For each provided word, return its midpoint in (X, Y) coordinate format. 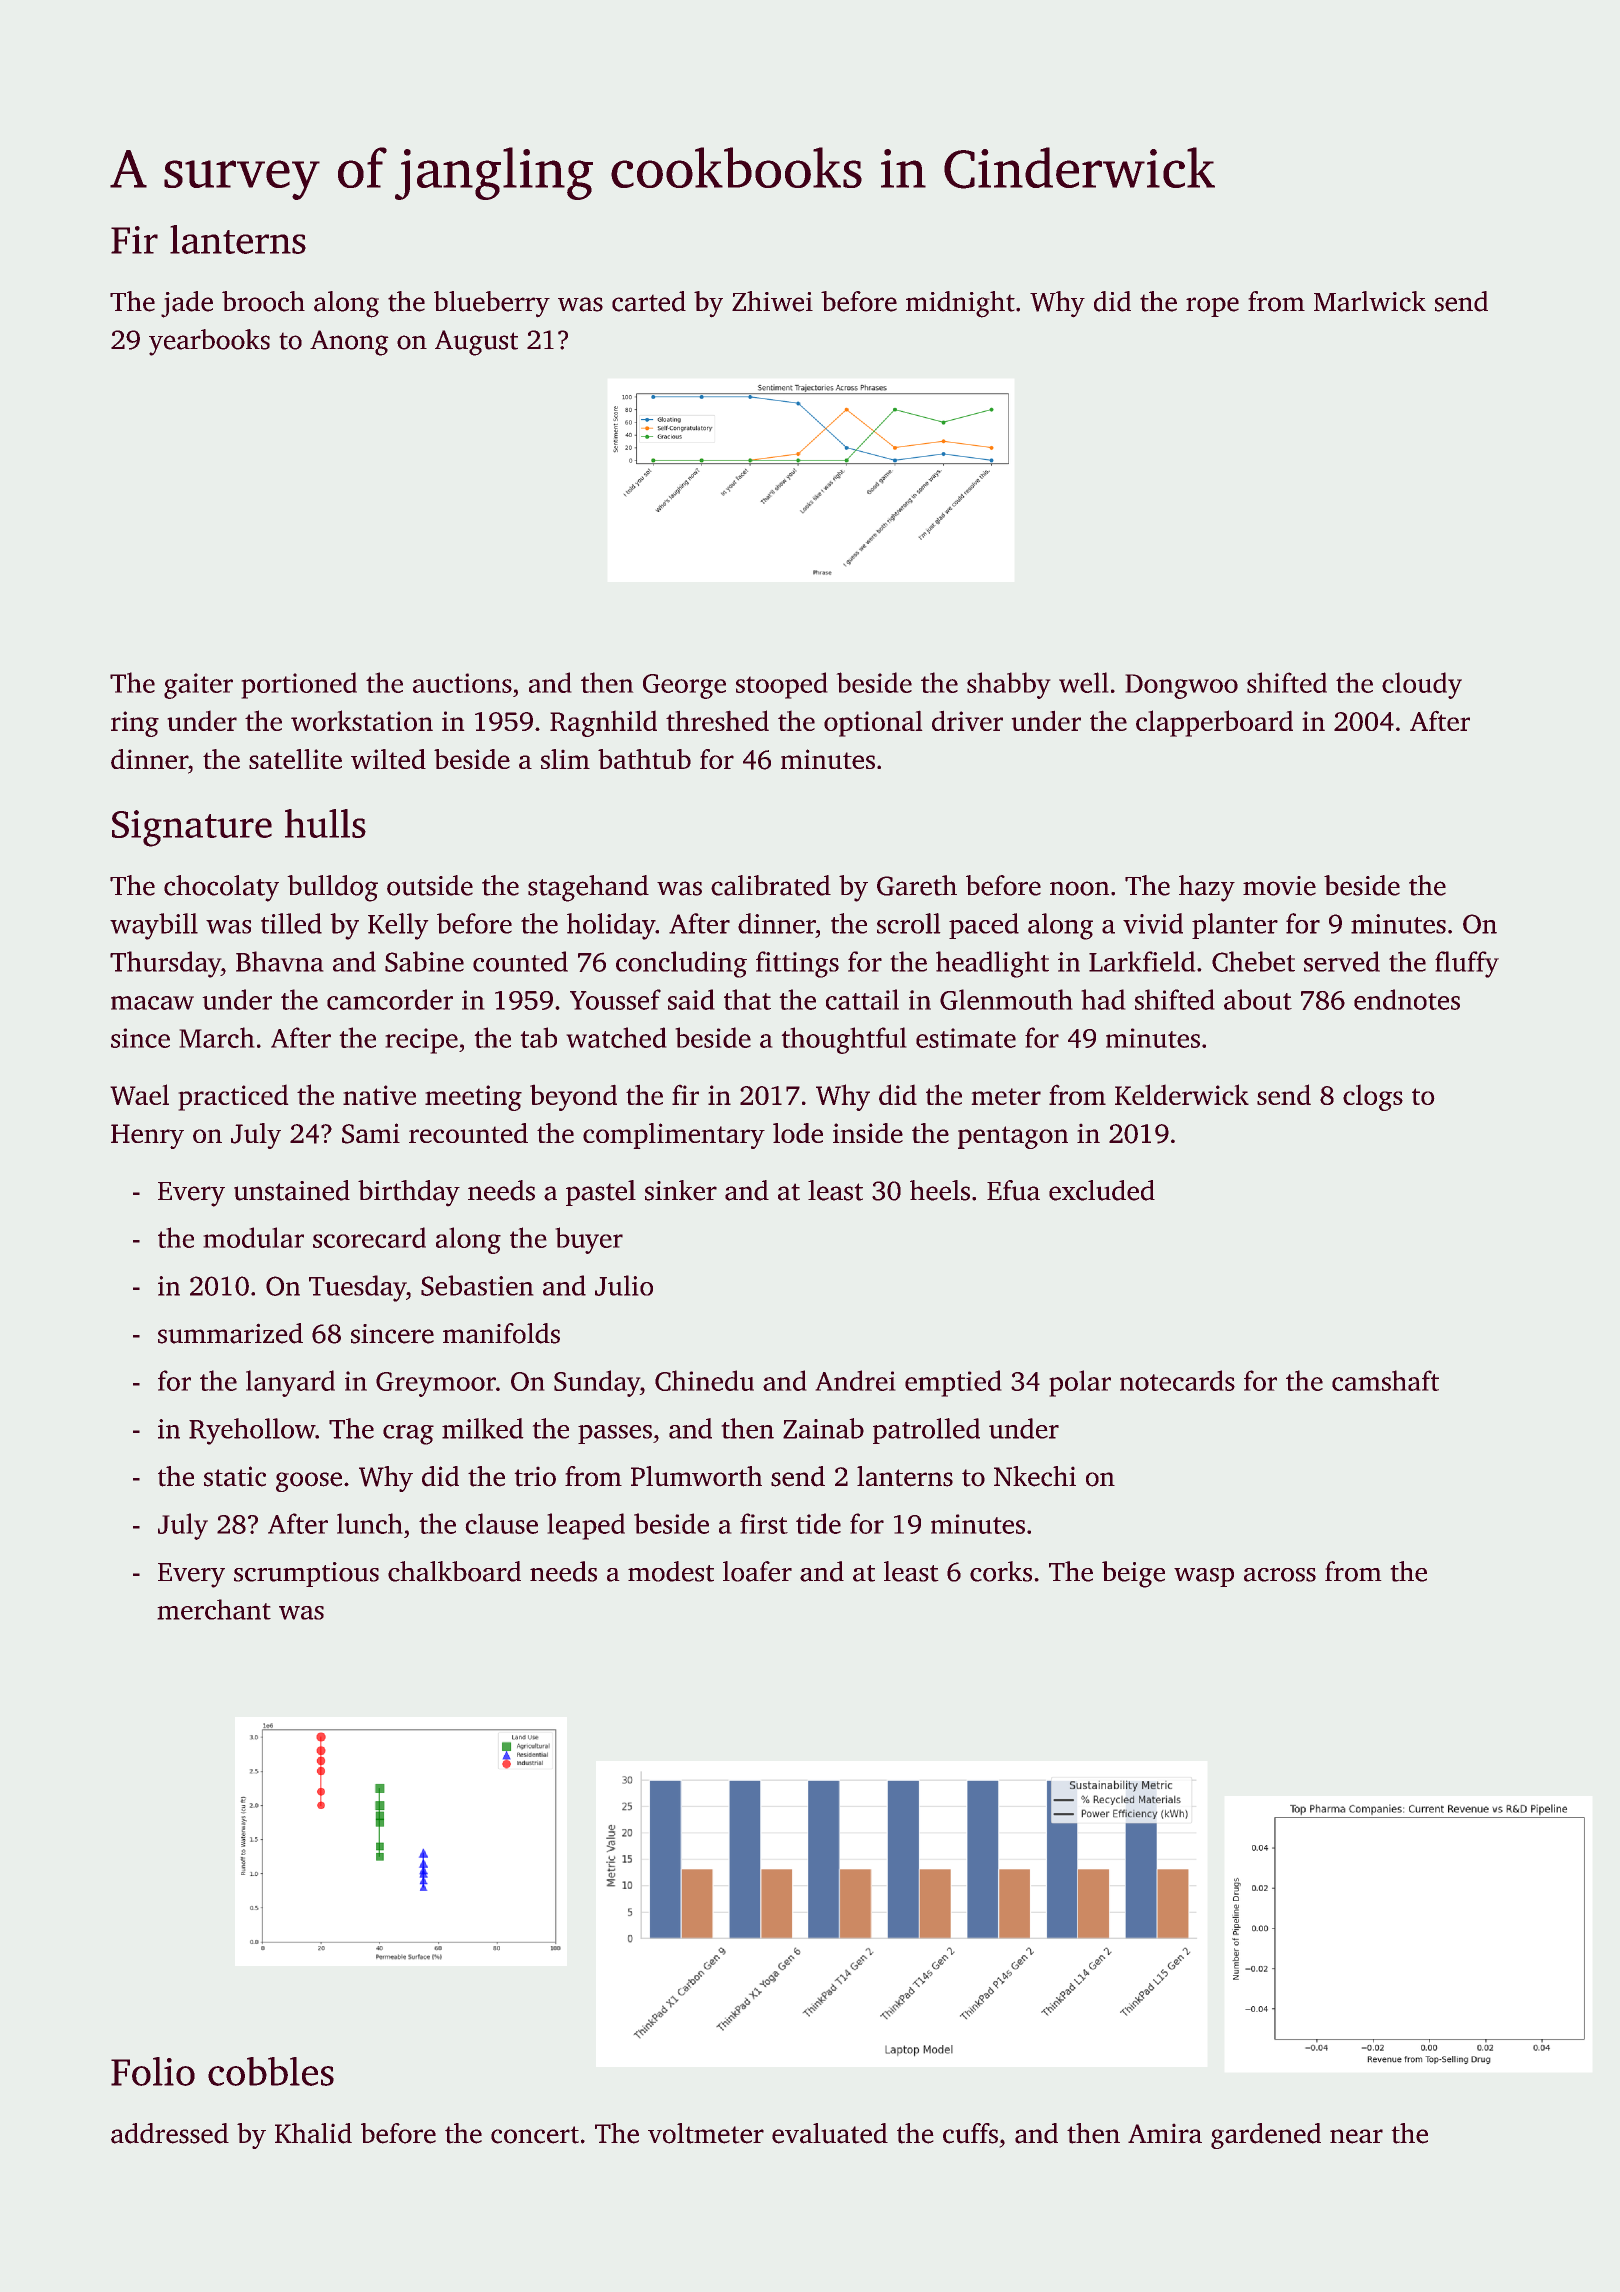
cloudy (1422, 685)
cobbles (271, 2071)
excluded (1102, 1190)
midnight (960, 304)
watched (616, 1037)
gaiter (198, 686)
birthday (409, 1193)
